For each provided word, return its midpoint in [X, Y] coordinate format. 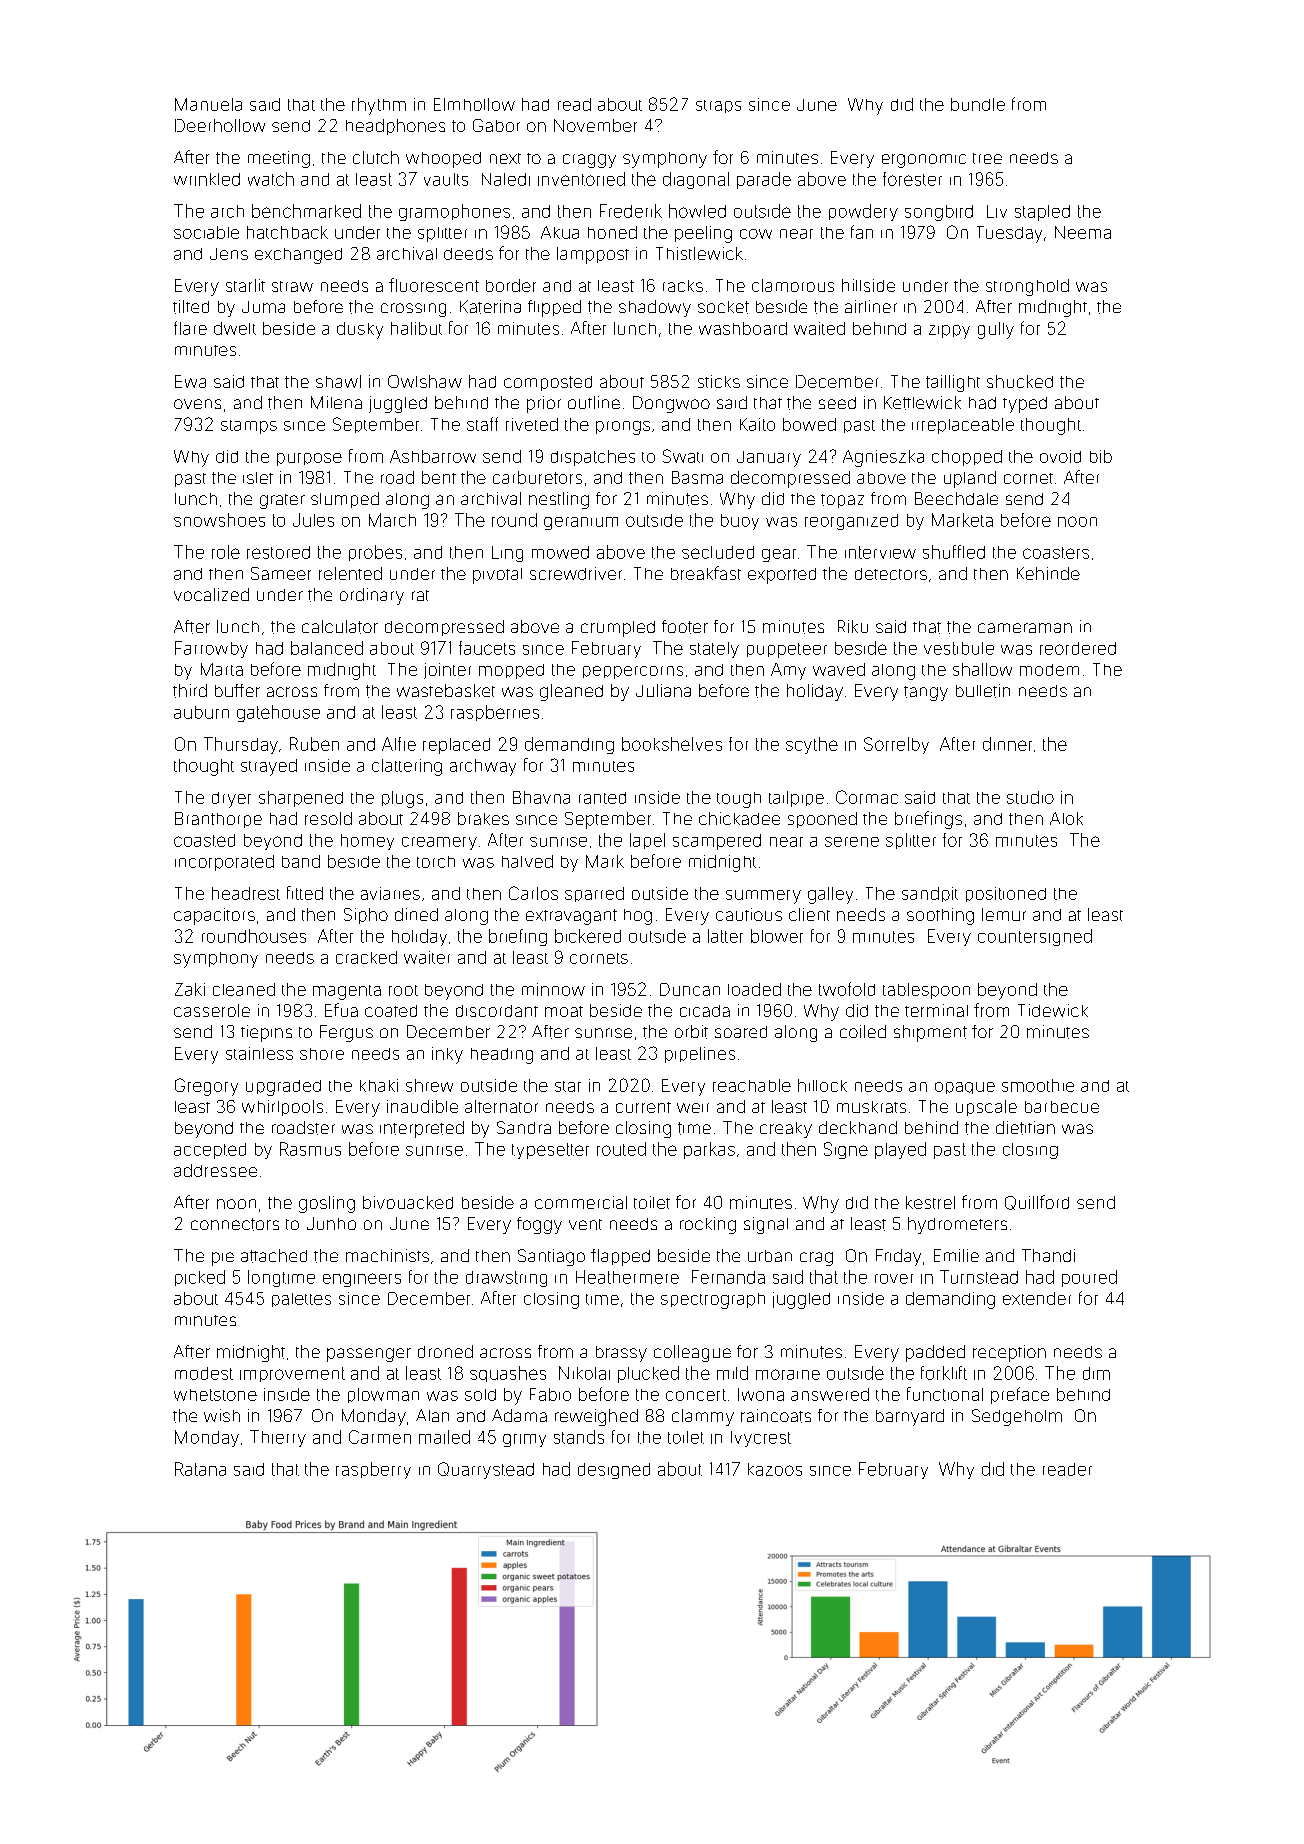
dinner [1007, 744]
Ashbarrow [433, 456]
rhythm [379, 106]
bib [1101, 456]
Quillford [1037, 1202]
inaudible [422, 1106]
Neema [1083, 232]
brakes [483, 818]
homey [367, 842]
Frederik [631, 211]
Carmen [380, 1437]
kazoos [775, 1469]
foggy [539, 1225]
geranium [581, 523]
